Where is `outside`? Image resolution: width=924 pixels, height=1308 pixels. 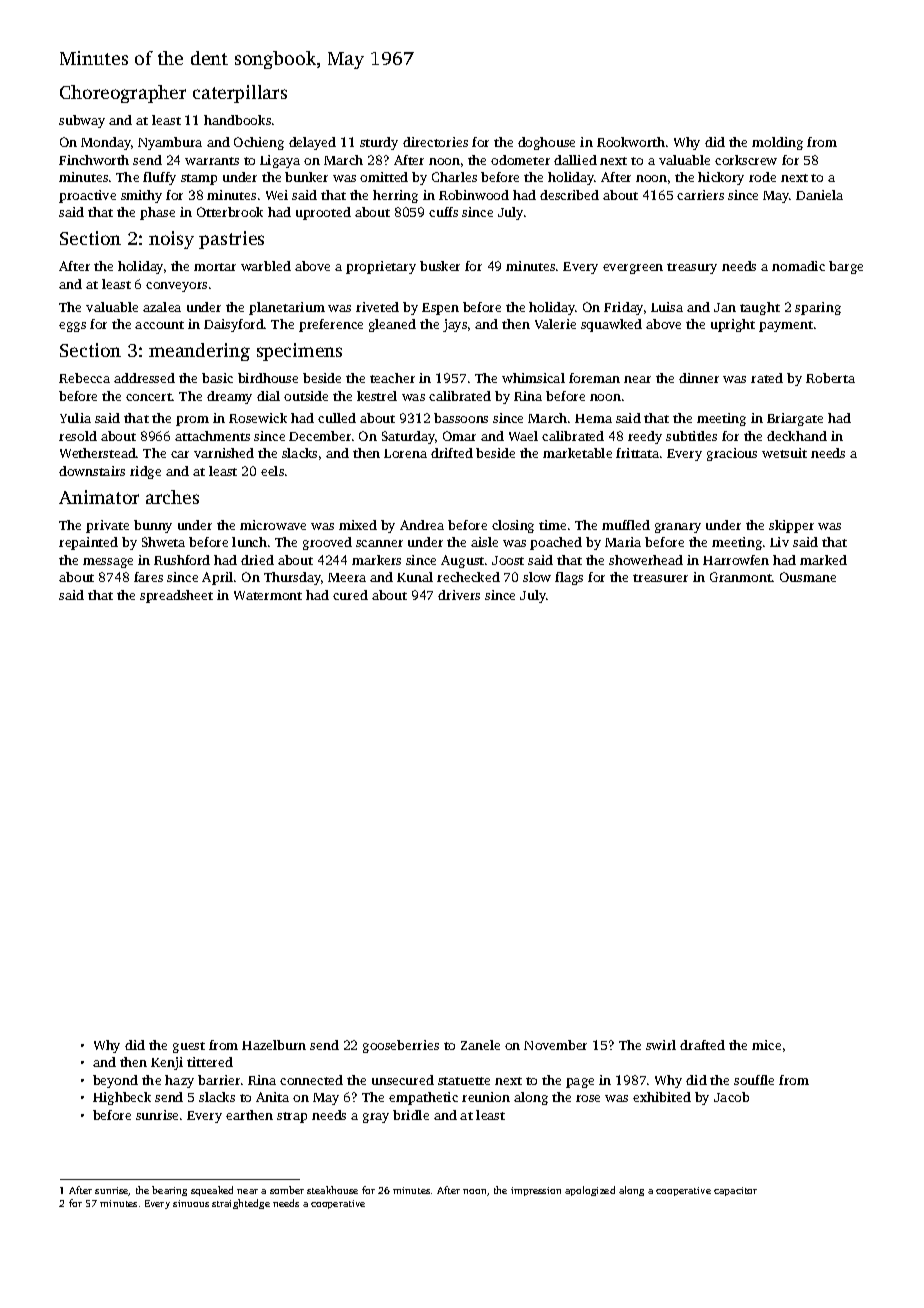
outside is located at coordinates (306, 396).
